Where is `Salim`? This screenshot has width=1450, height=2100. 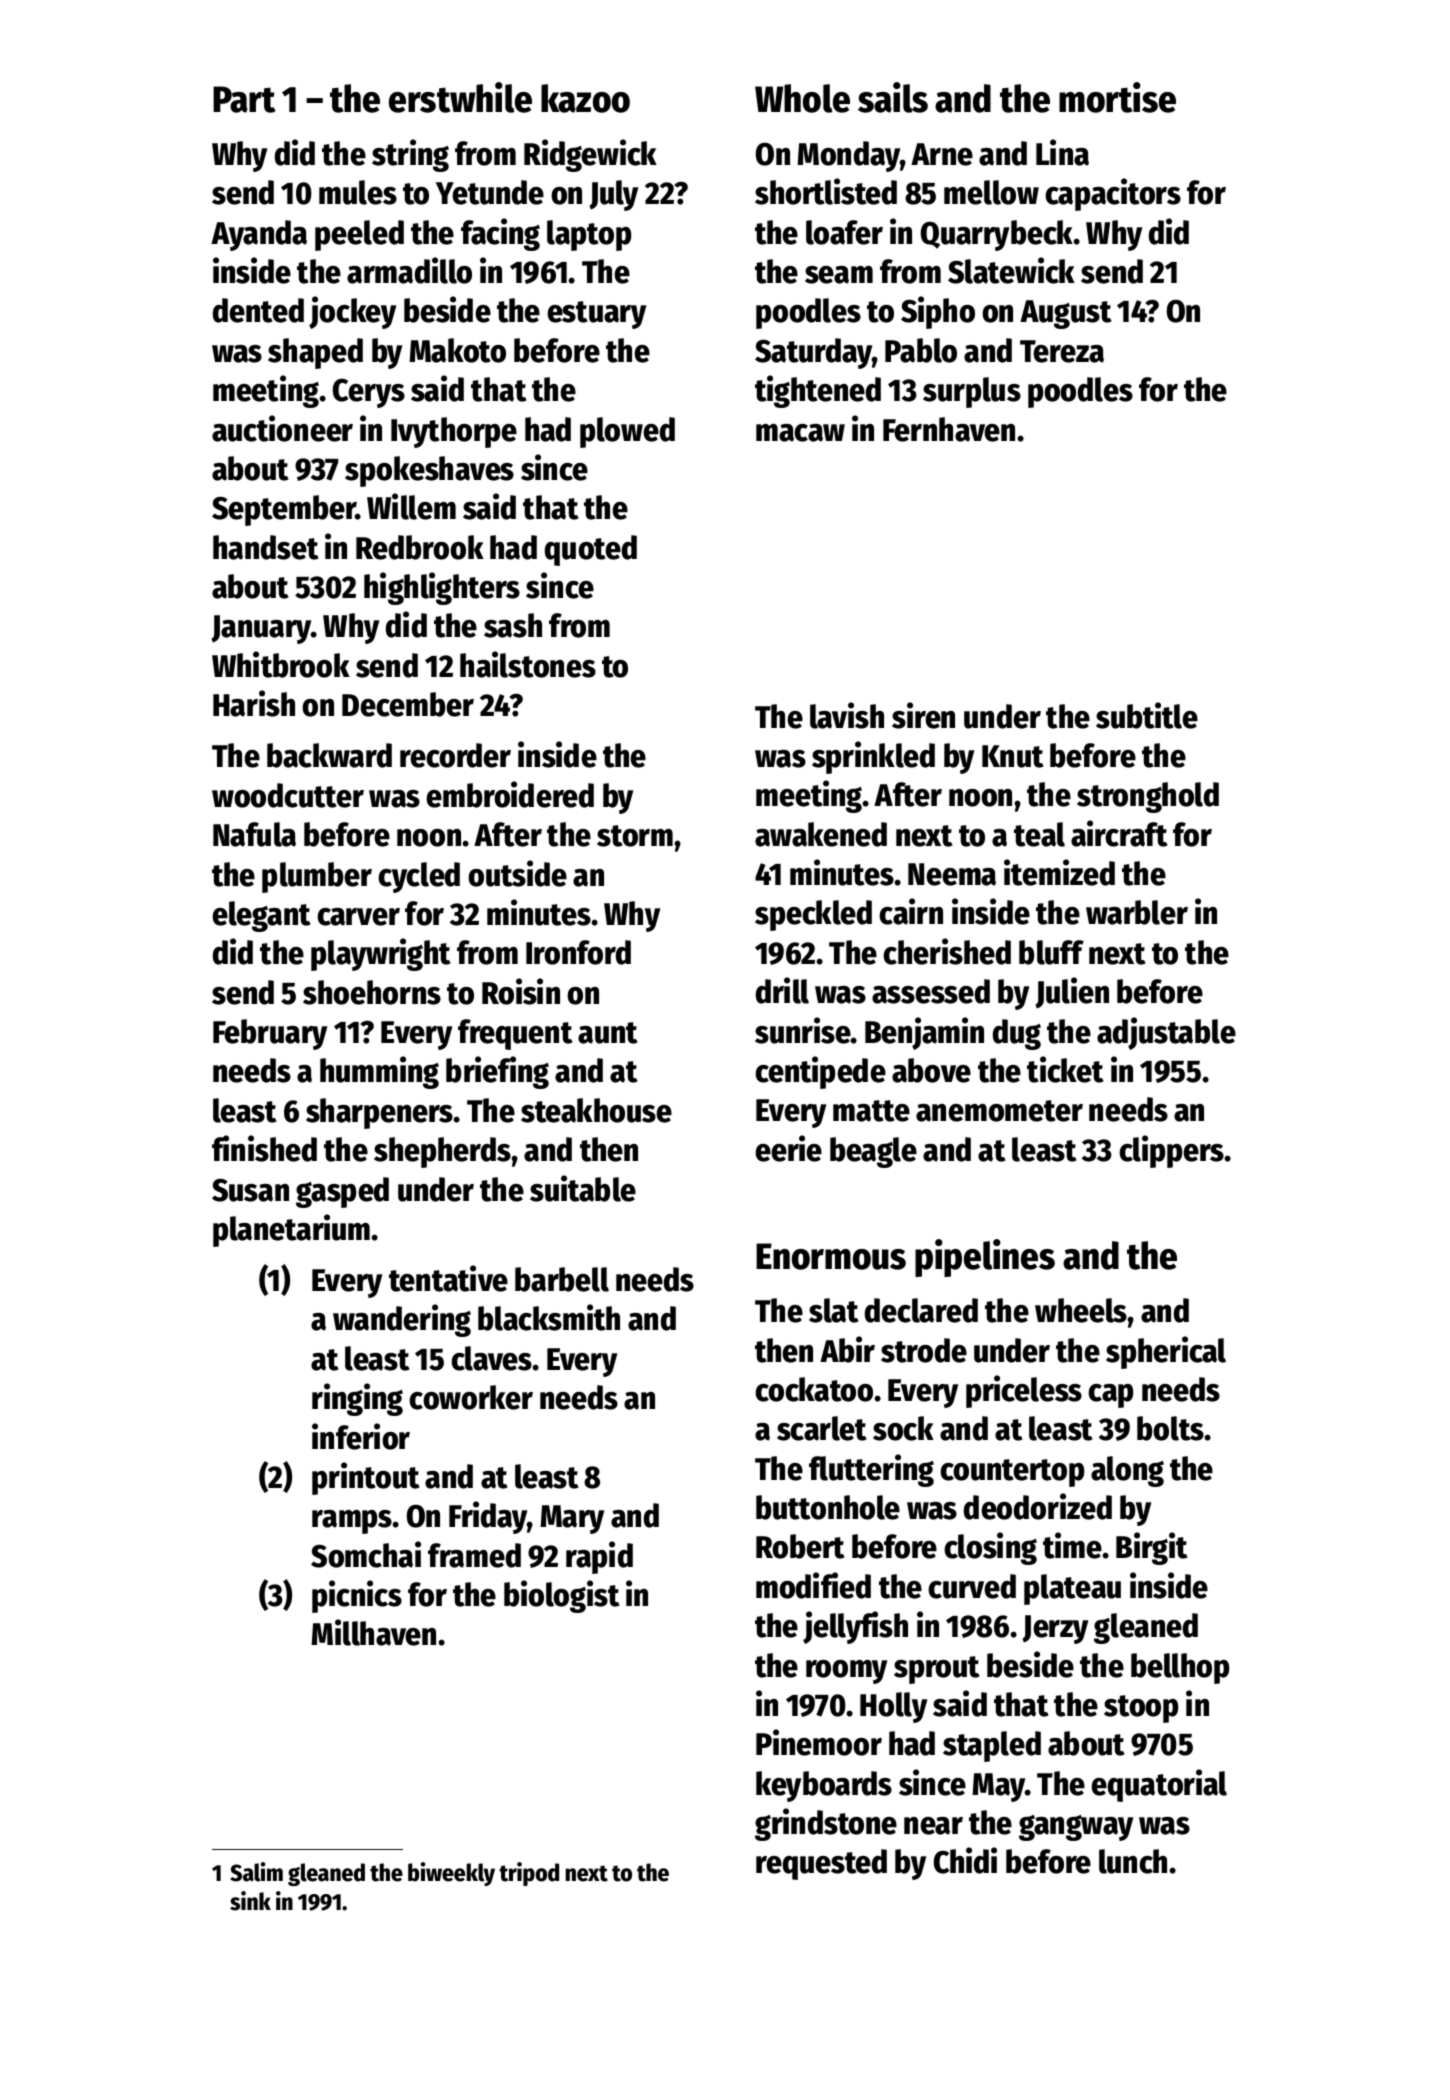
Salim is located at coordinates (256, 1872).
